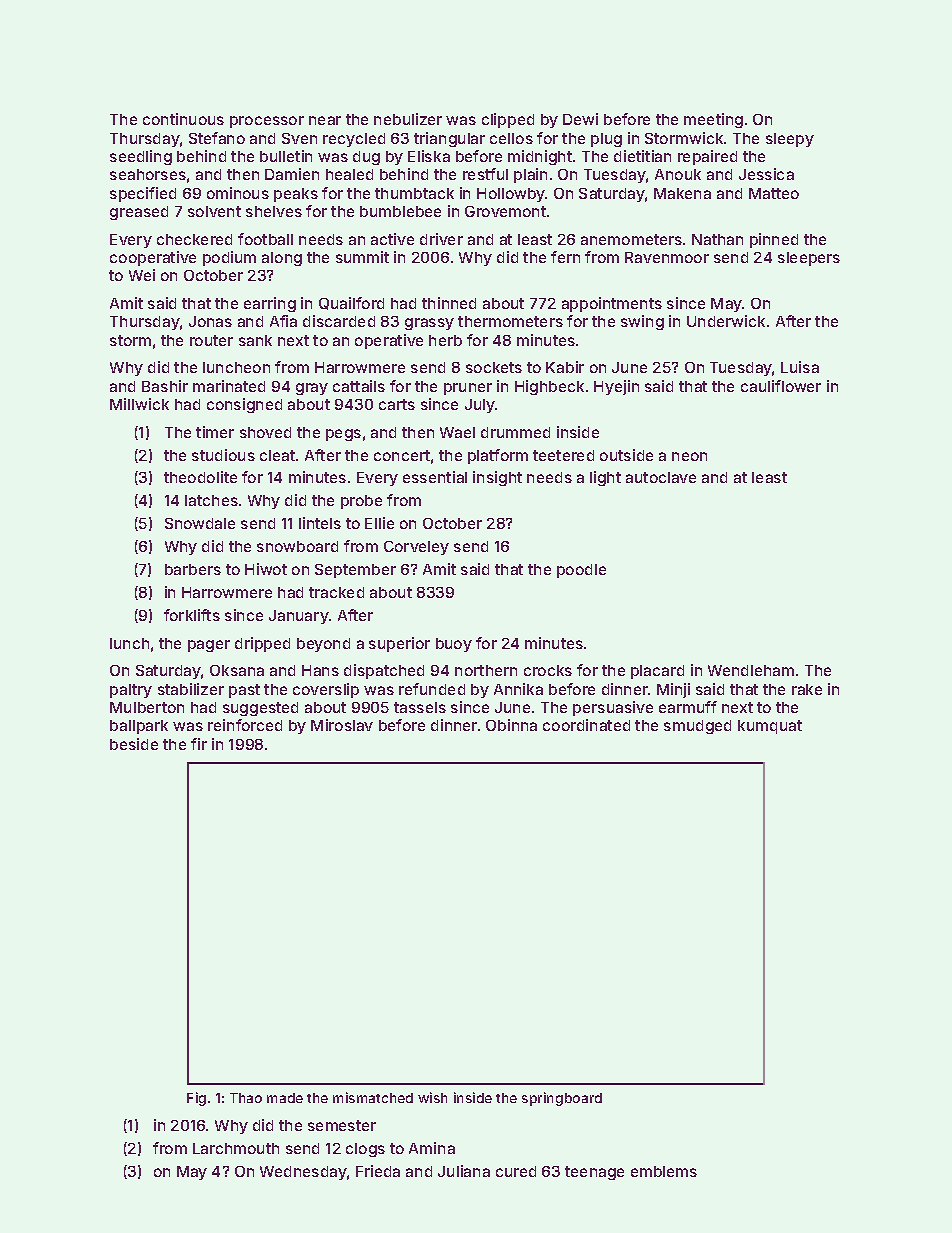 This document has height=1233, width=952. Describe the element at coordinates (399, 644) in the document. I see `superior` at that location.
